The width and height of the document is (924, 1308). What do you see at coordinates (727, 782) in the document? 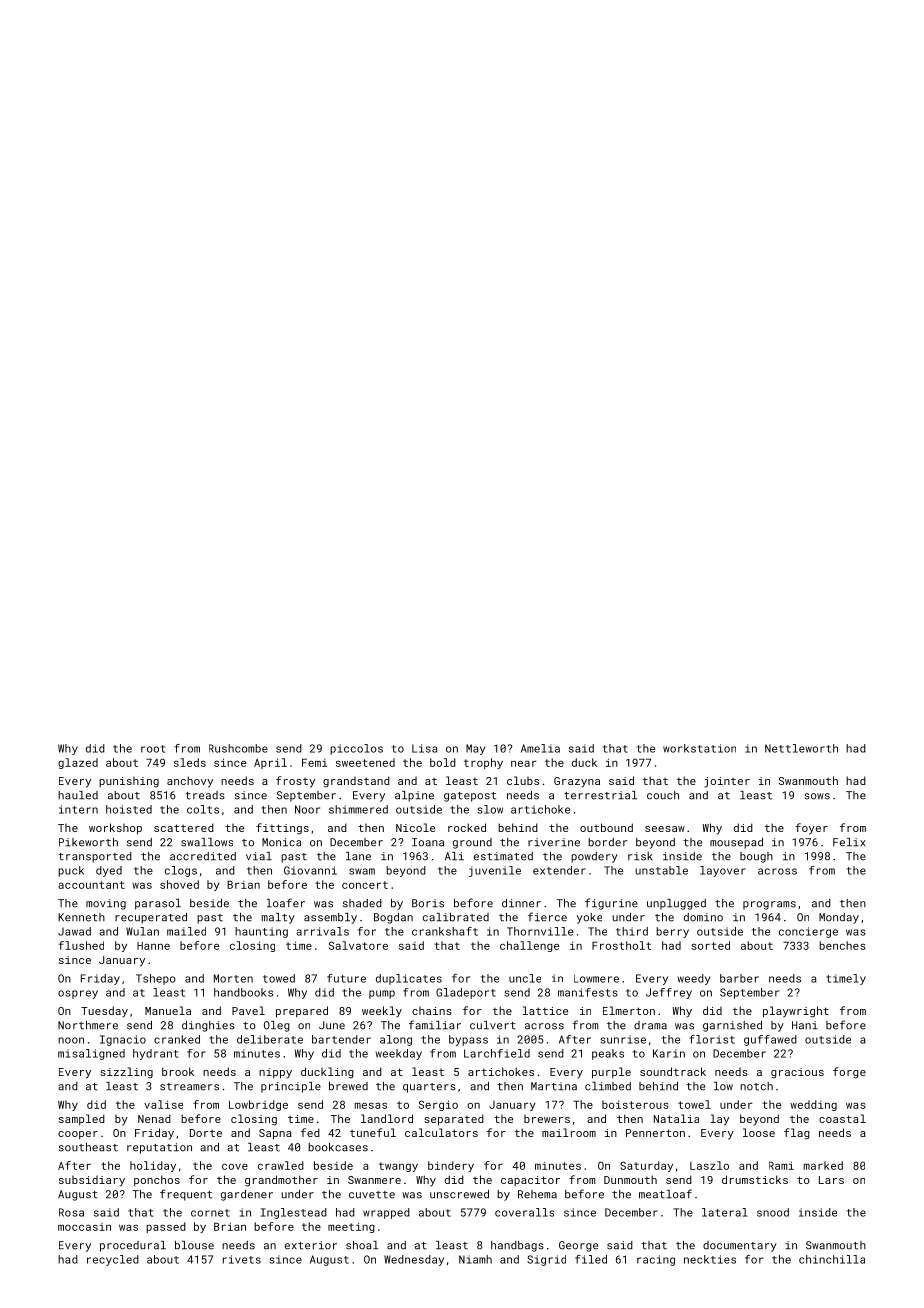
I see `jointer` at bounding box center [727, 782].
